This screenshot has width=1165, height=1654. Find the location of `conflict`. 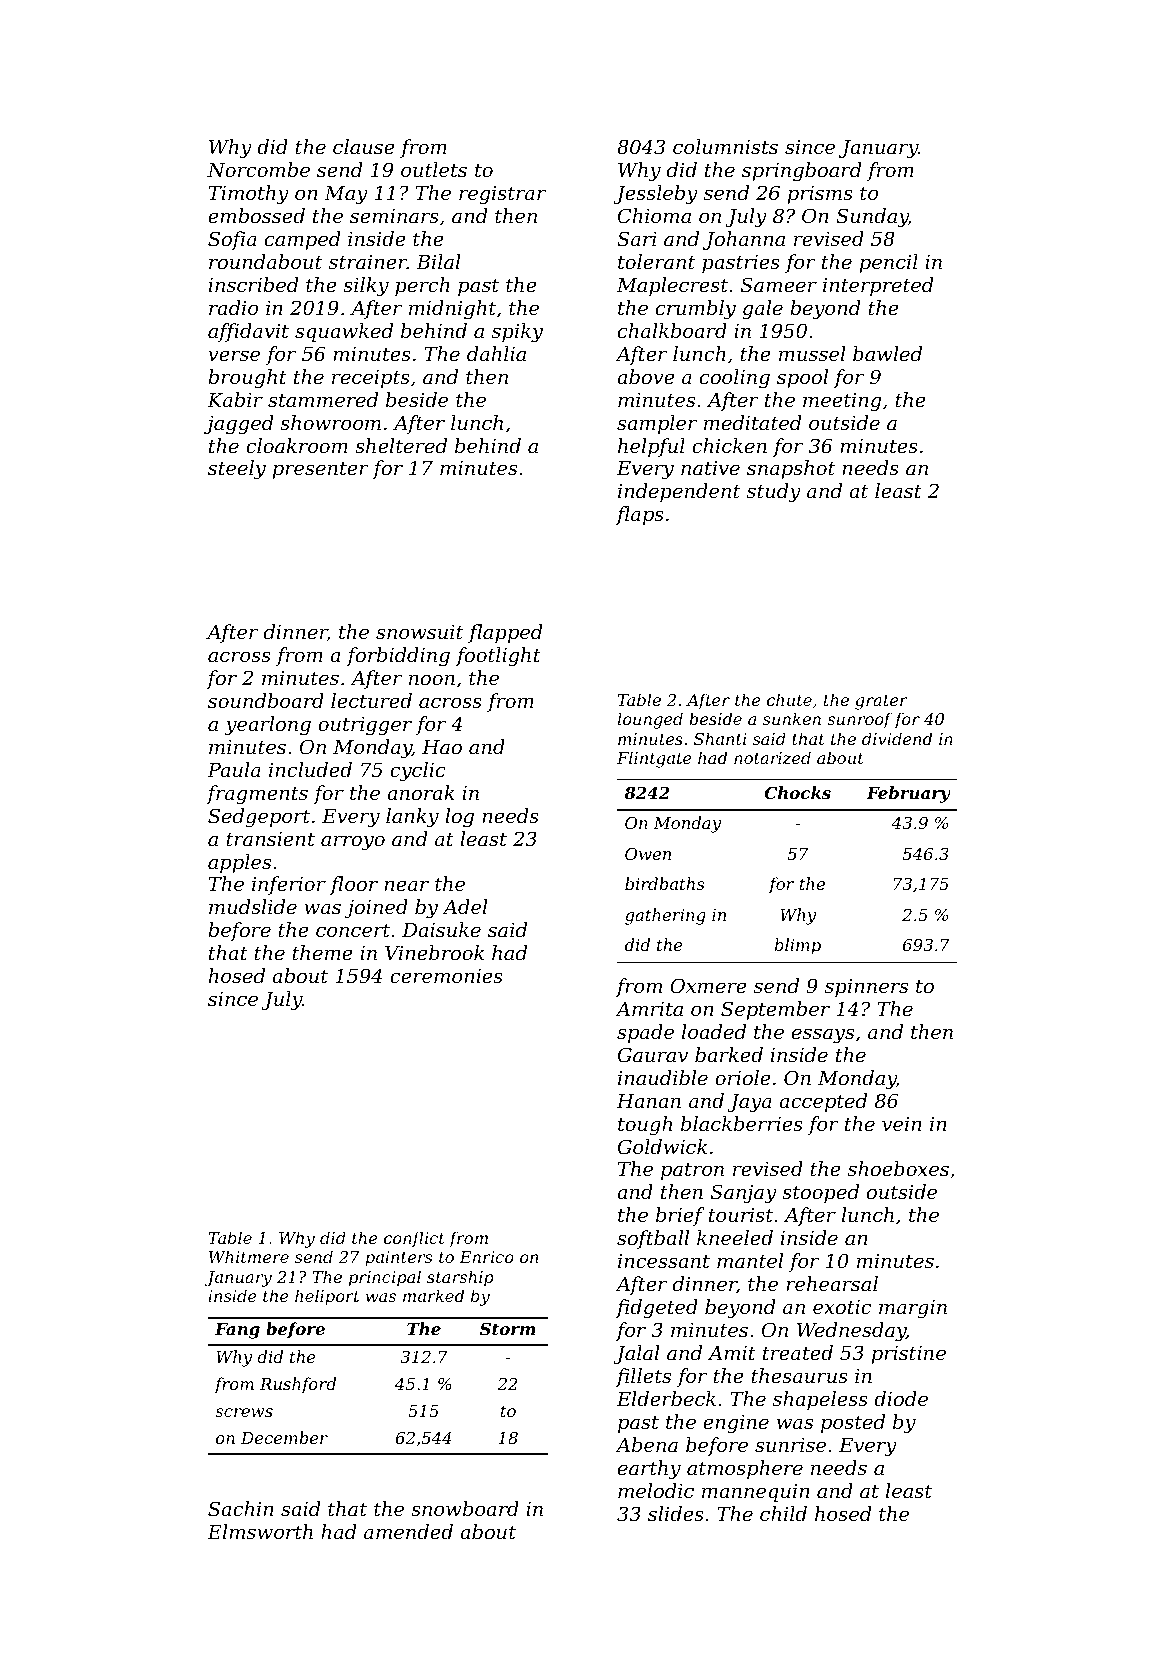

conflict is located at coordinates (414, 1239).
